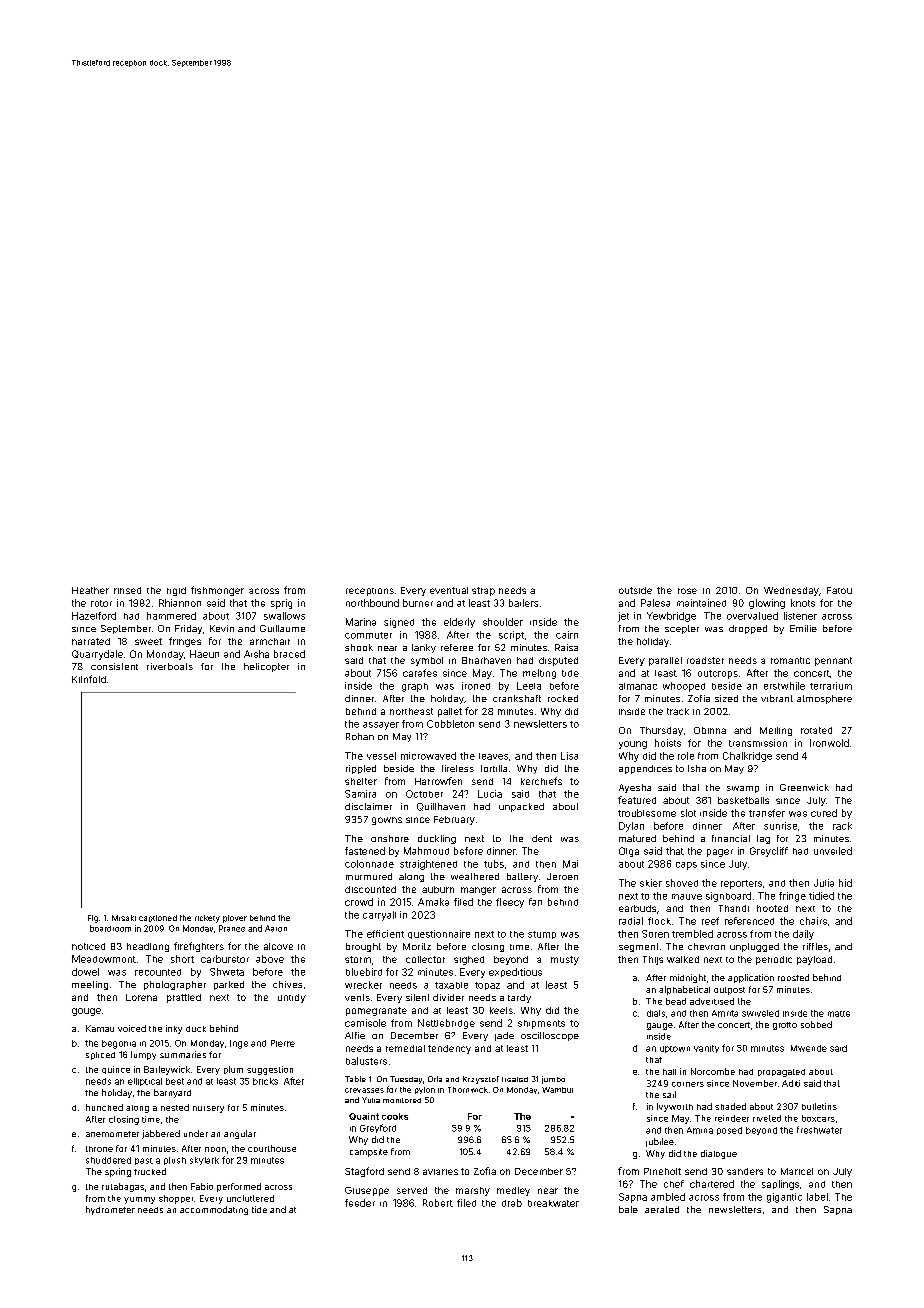 This page has height=1308, width=924. What do you see at coordinates (405, 1048) in the page?
I see `remedial` at bounding box center [405, 1048].
